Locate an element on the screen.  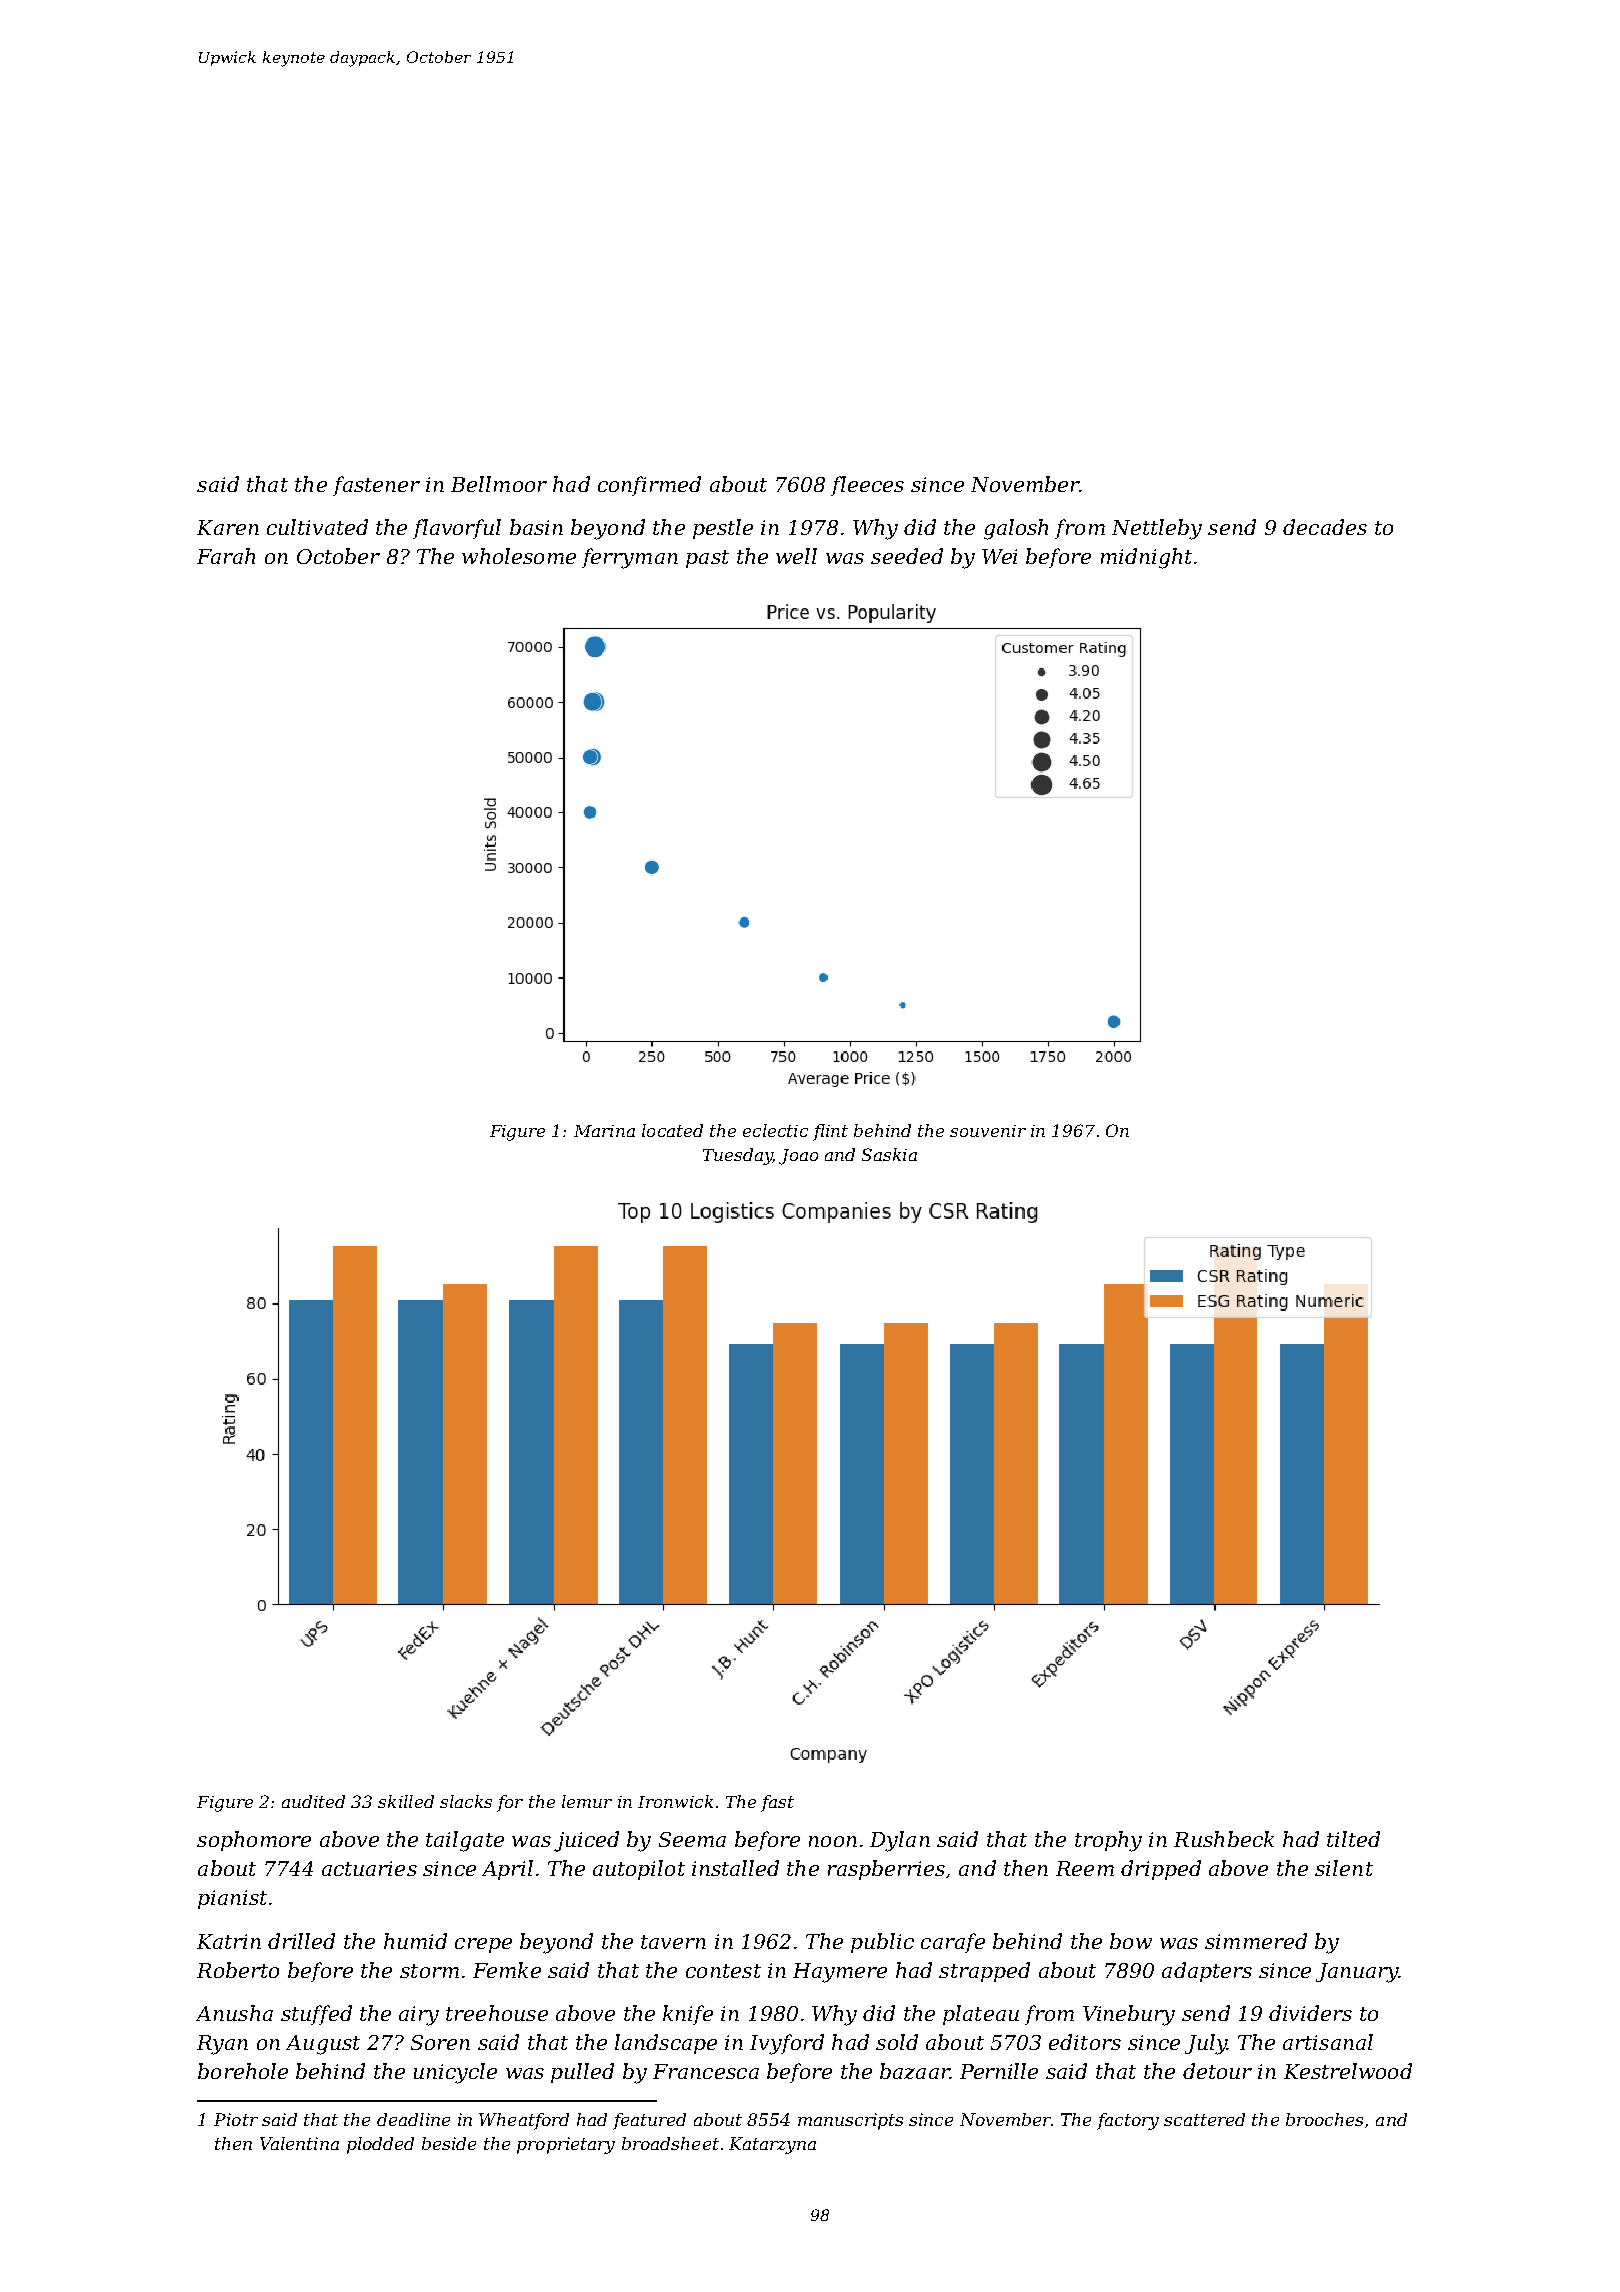
juiced is located at coordinates (586, 1841).
